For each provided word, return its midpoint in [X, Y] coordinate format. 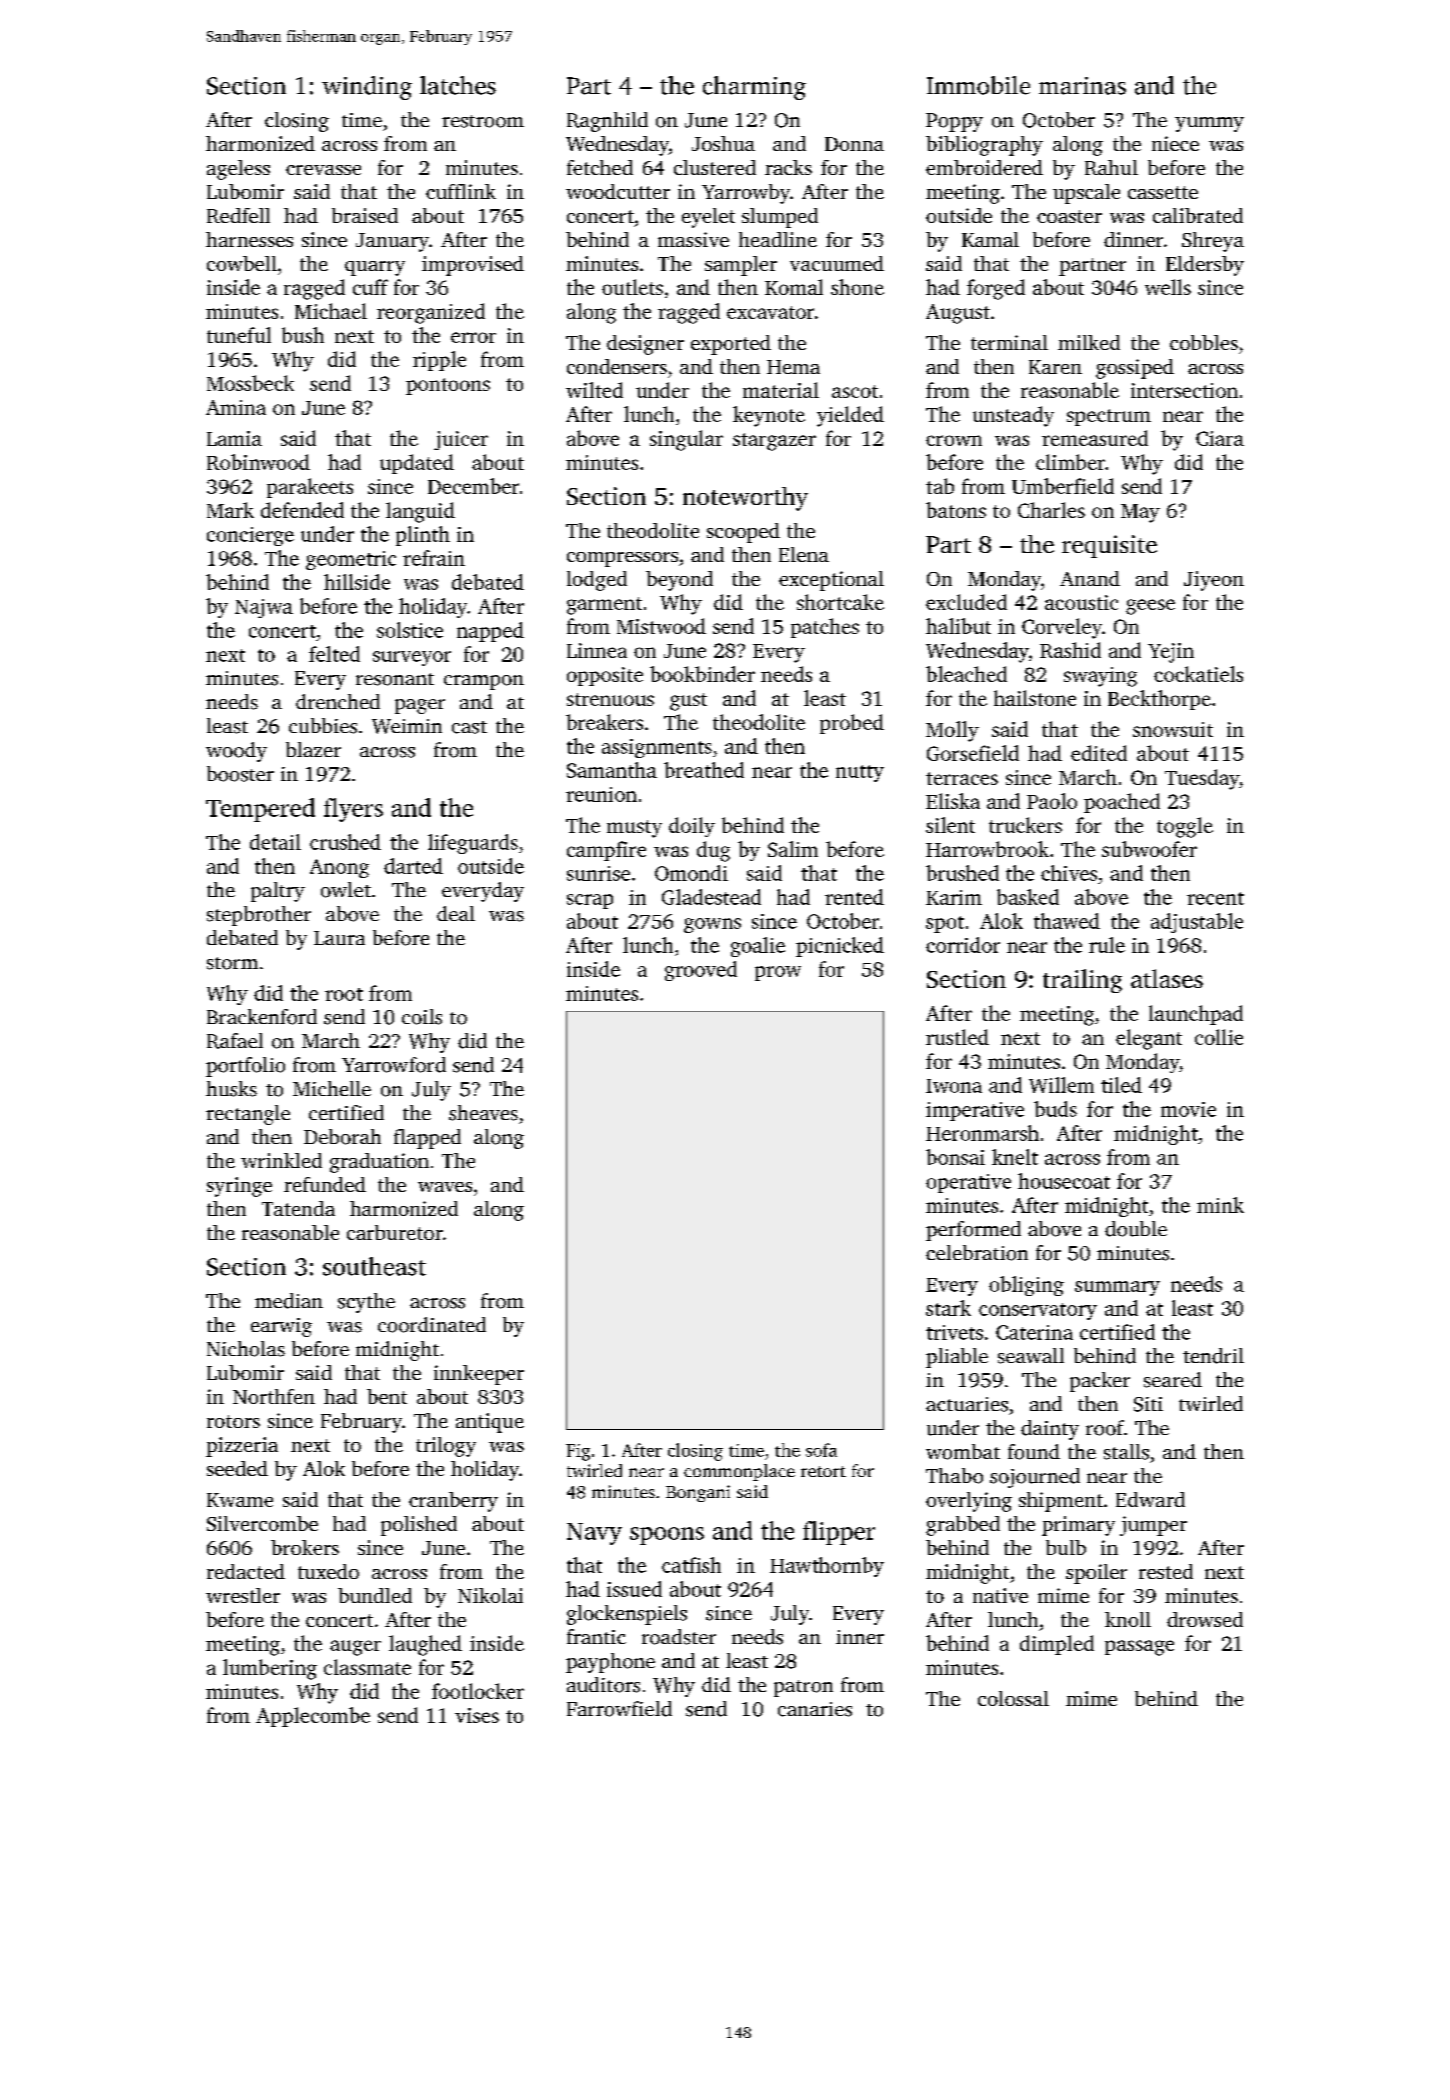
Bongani [698, 1493]
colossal [1013, 1698]
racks [788, 167]
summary [1117, 1288]
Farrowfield [619, 1709]
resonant [395, 679]
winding [367, 88]
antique [490, 1423]
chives [1069, 873]
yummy [1209, 124]
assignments [657, 748]
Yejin [1171, 653]
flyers [353, 810]
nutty [860, 773]
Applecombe [313, 1717]
